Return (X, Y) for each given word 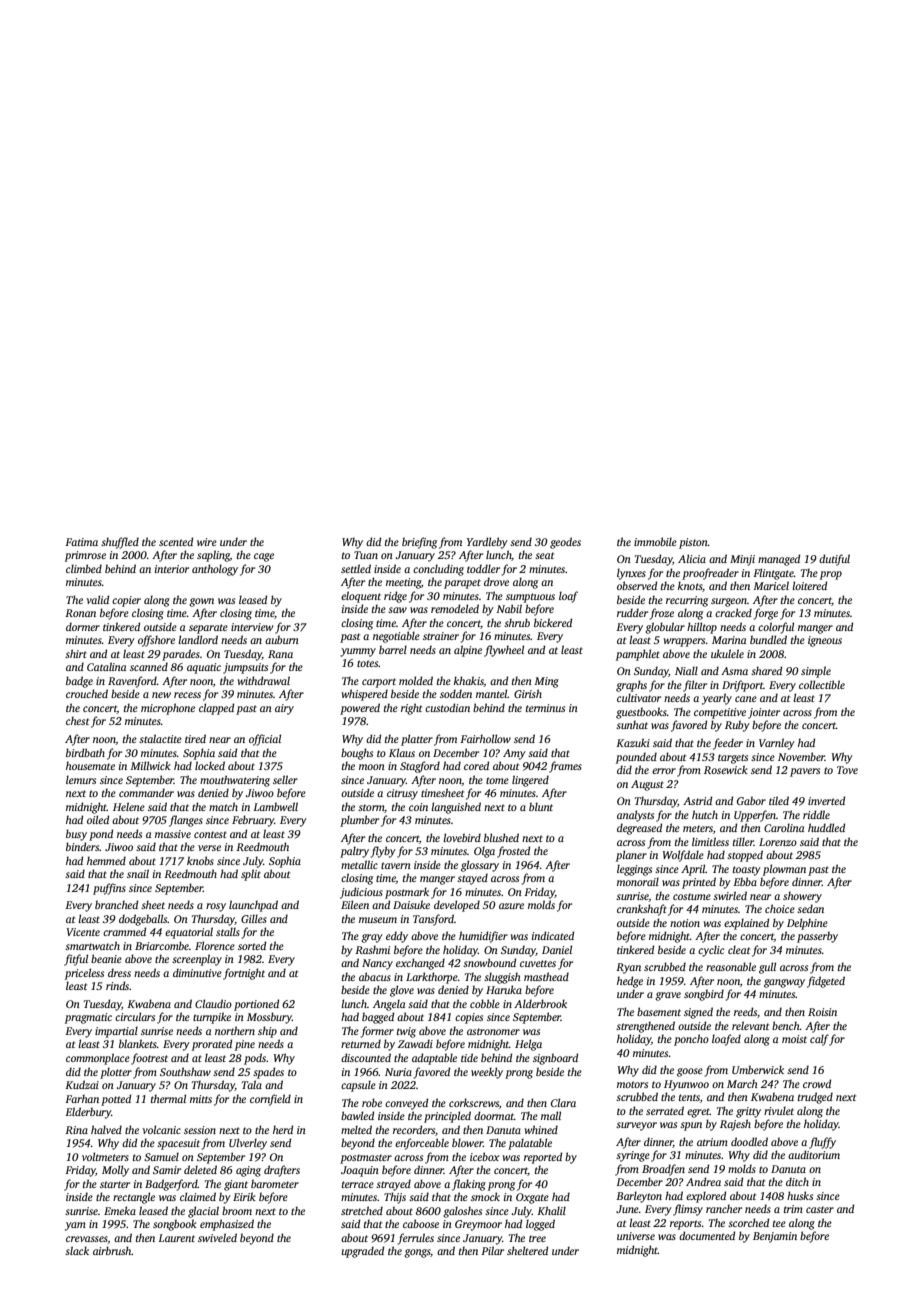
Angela (389, 1005)
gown (201, 602)
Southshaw (185, 1071)
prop (831, 575)
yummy (358, 652)
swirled (730, 895)
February (253, 821)
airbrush (112, 1250)
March (742, 1083)
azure (511, 906)
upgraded (363, 1252)
